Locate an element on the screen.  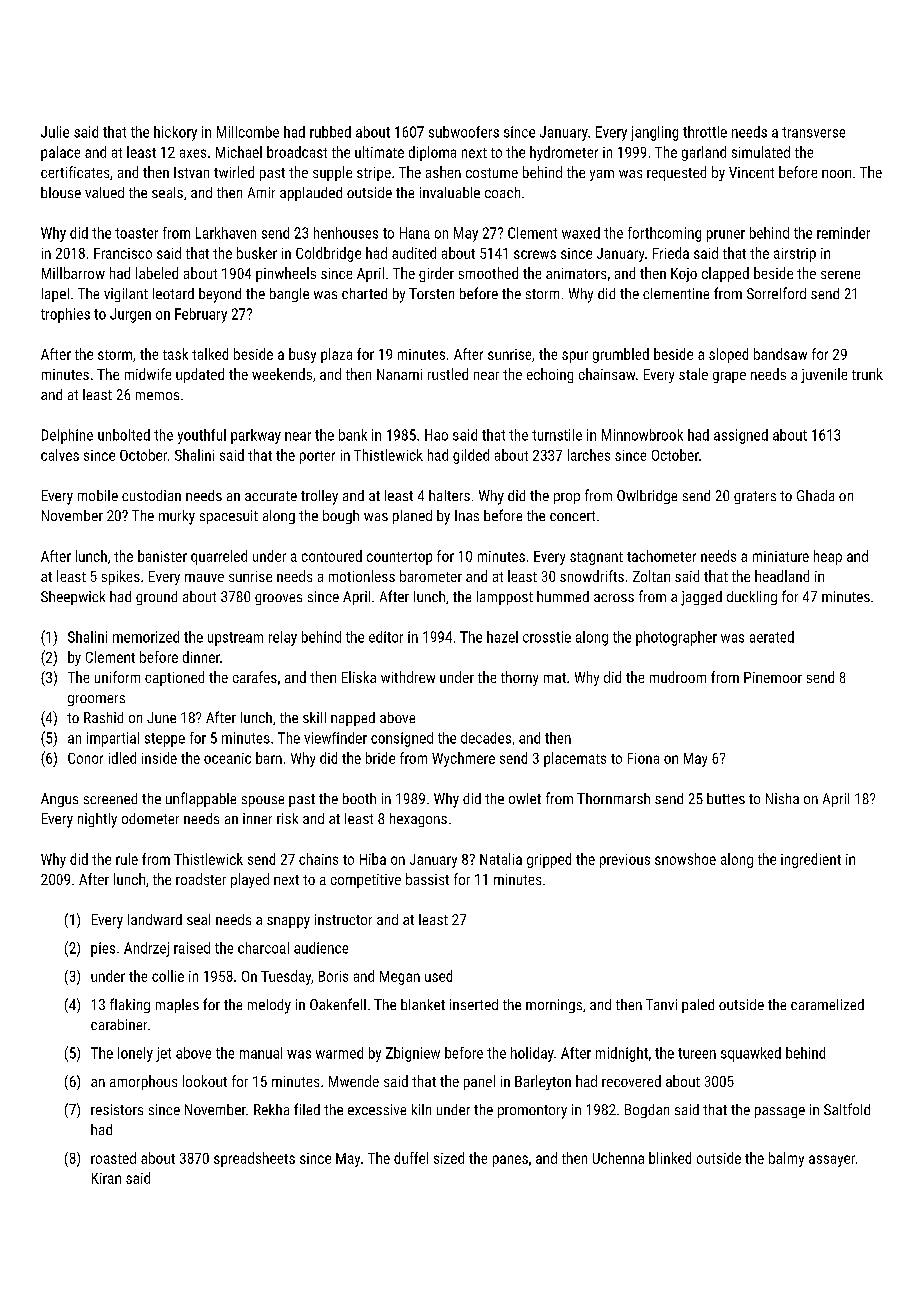
vigilant is located at coordinates (126, 295).
